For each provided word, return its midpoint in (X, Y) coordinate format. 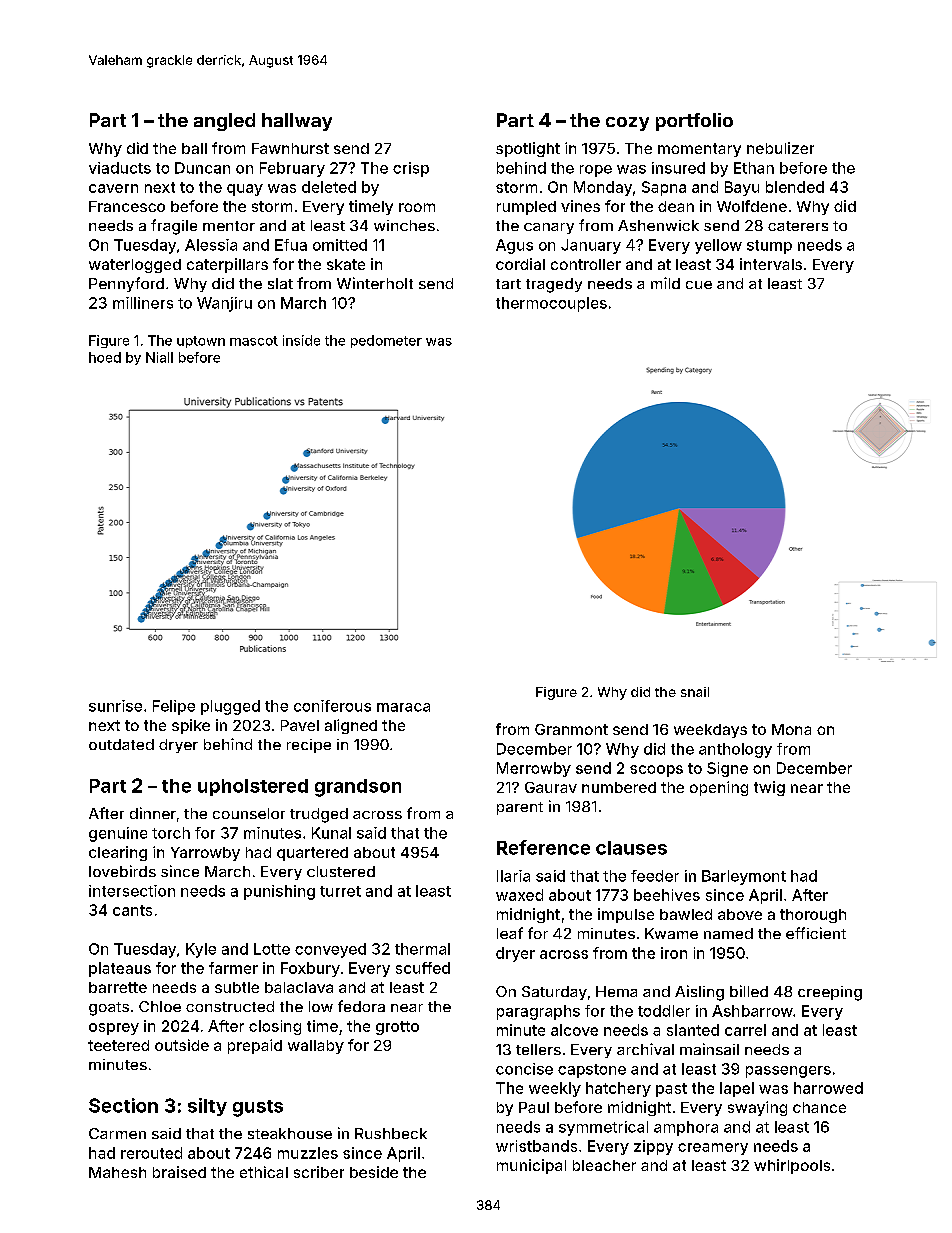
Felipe (174, 707)
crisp (411, 169)
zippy (653, 1147)
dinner (153, 813)
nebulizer (780, 148)
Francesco (127, 206)
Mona (791, 729)
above (740, 914)
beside (374, 1172)
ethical (264, 1172)
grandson (358, 788)
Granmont (571, 729)
